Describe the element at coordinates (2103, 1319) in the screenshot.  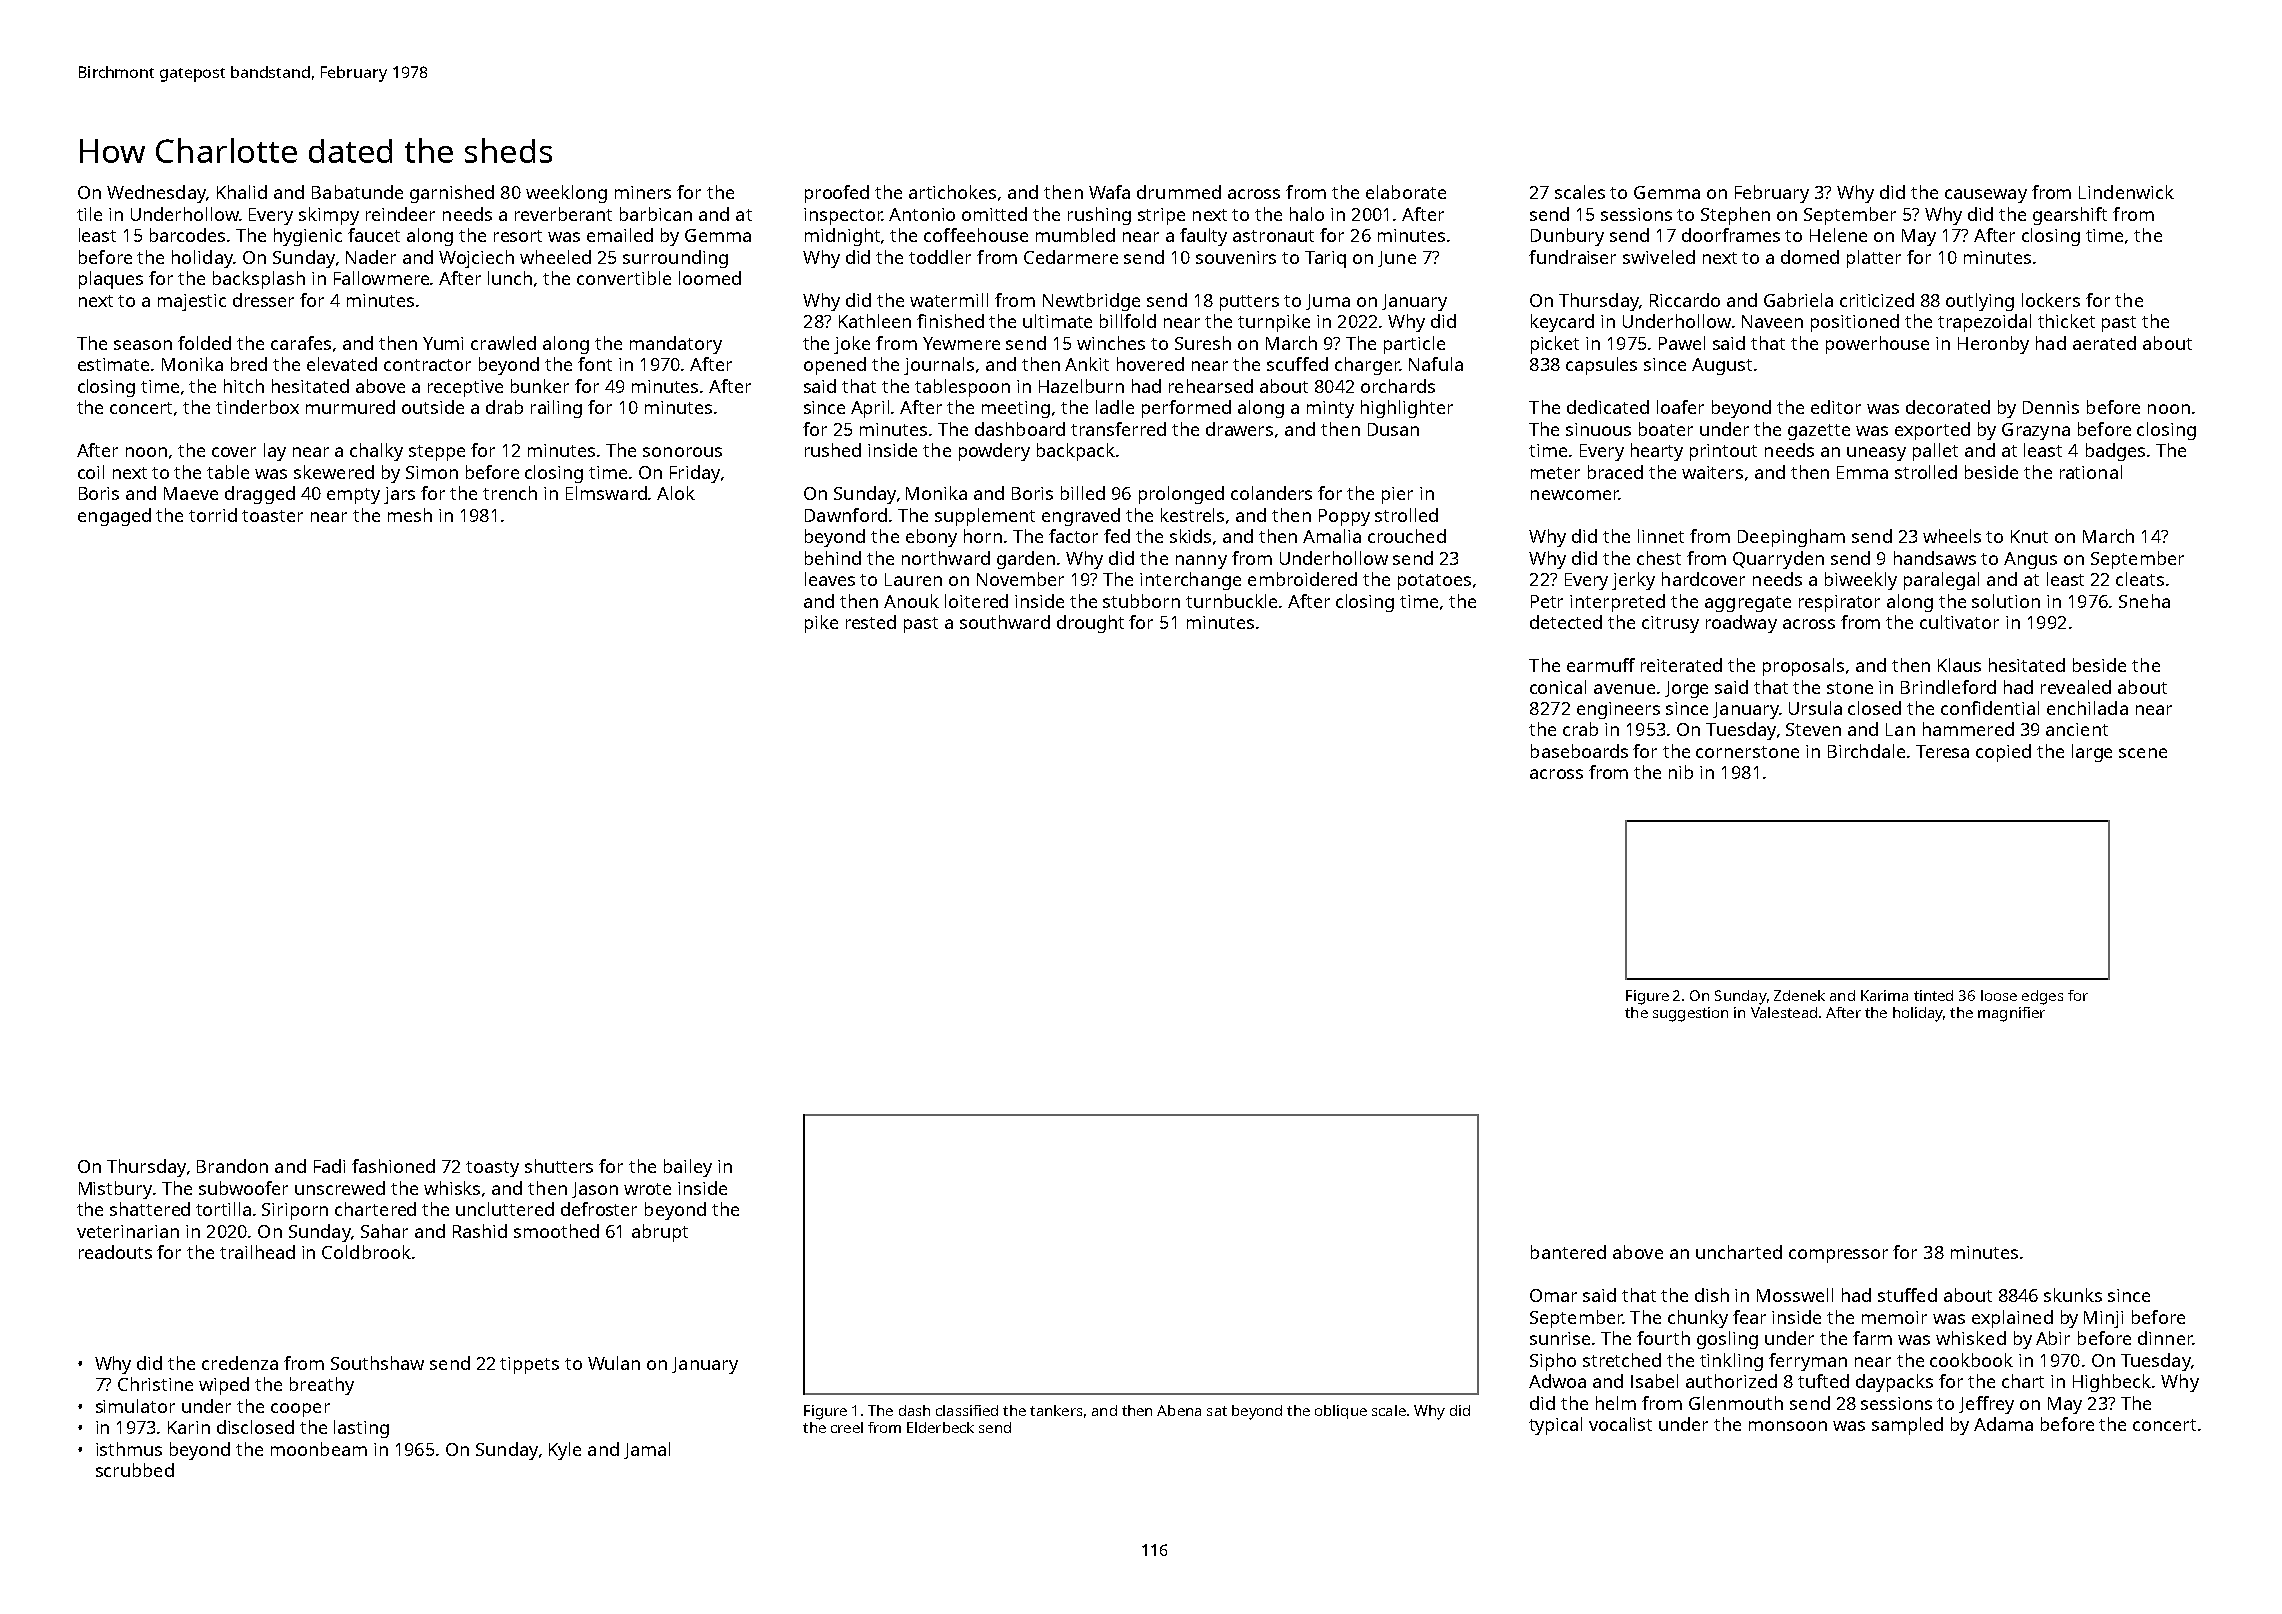
I see `Minji` at that location.
